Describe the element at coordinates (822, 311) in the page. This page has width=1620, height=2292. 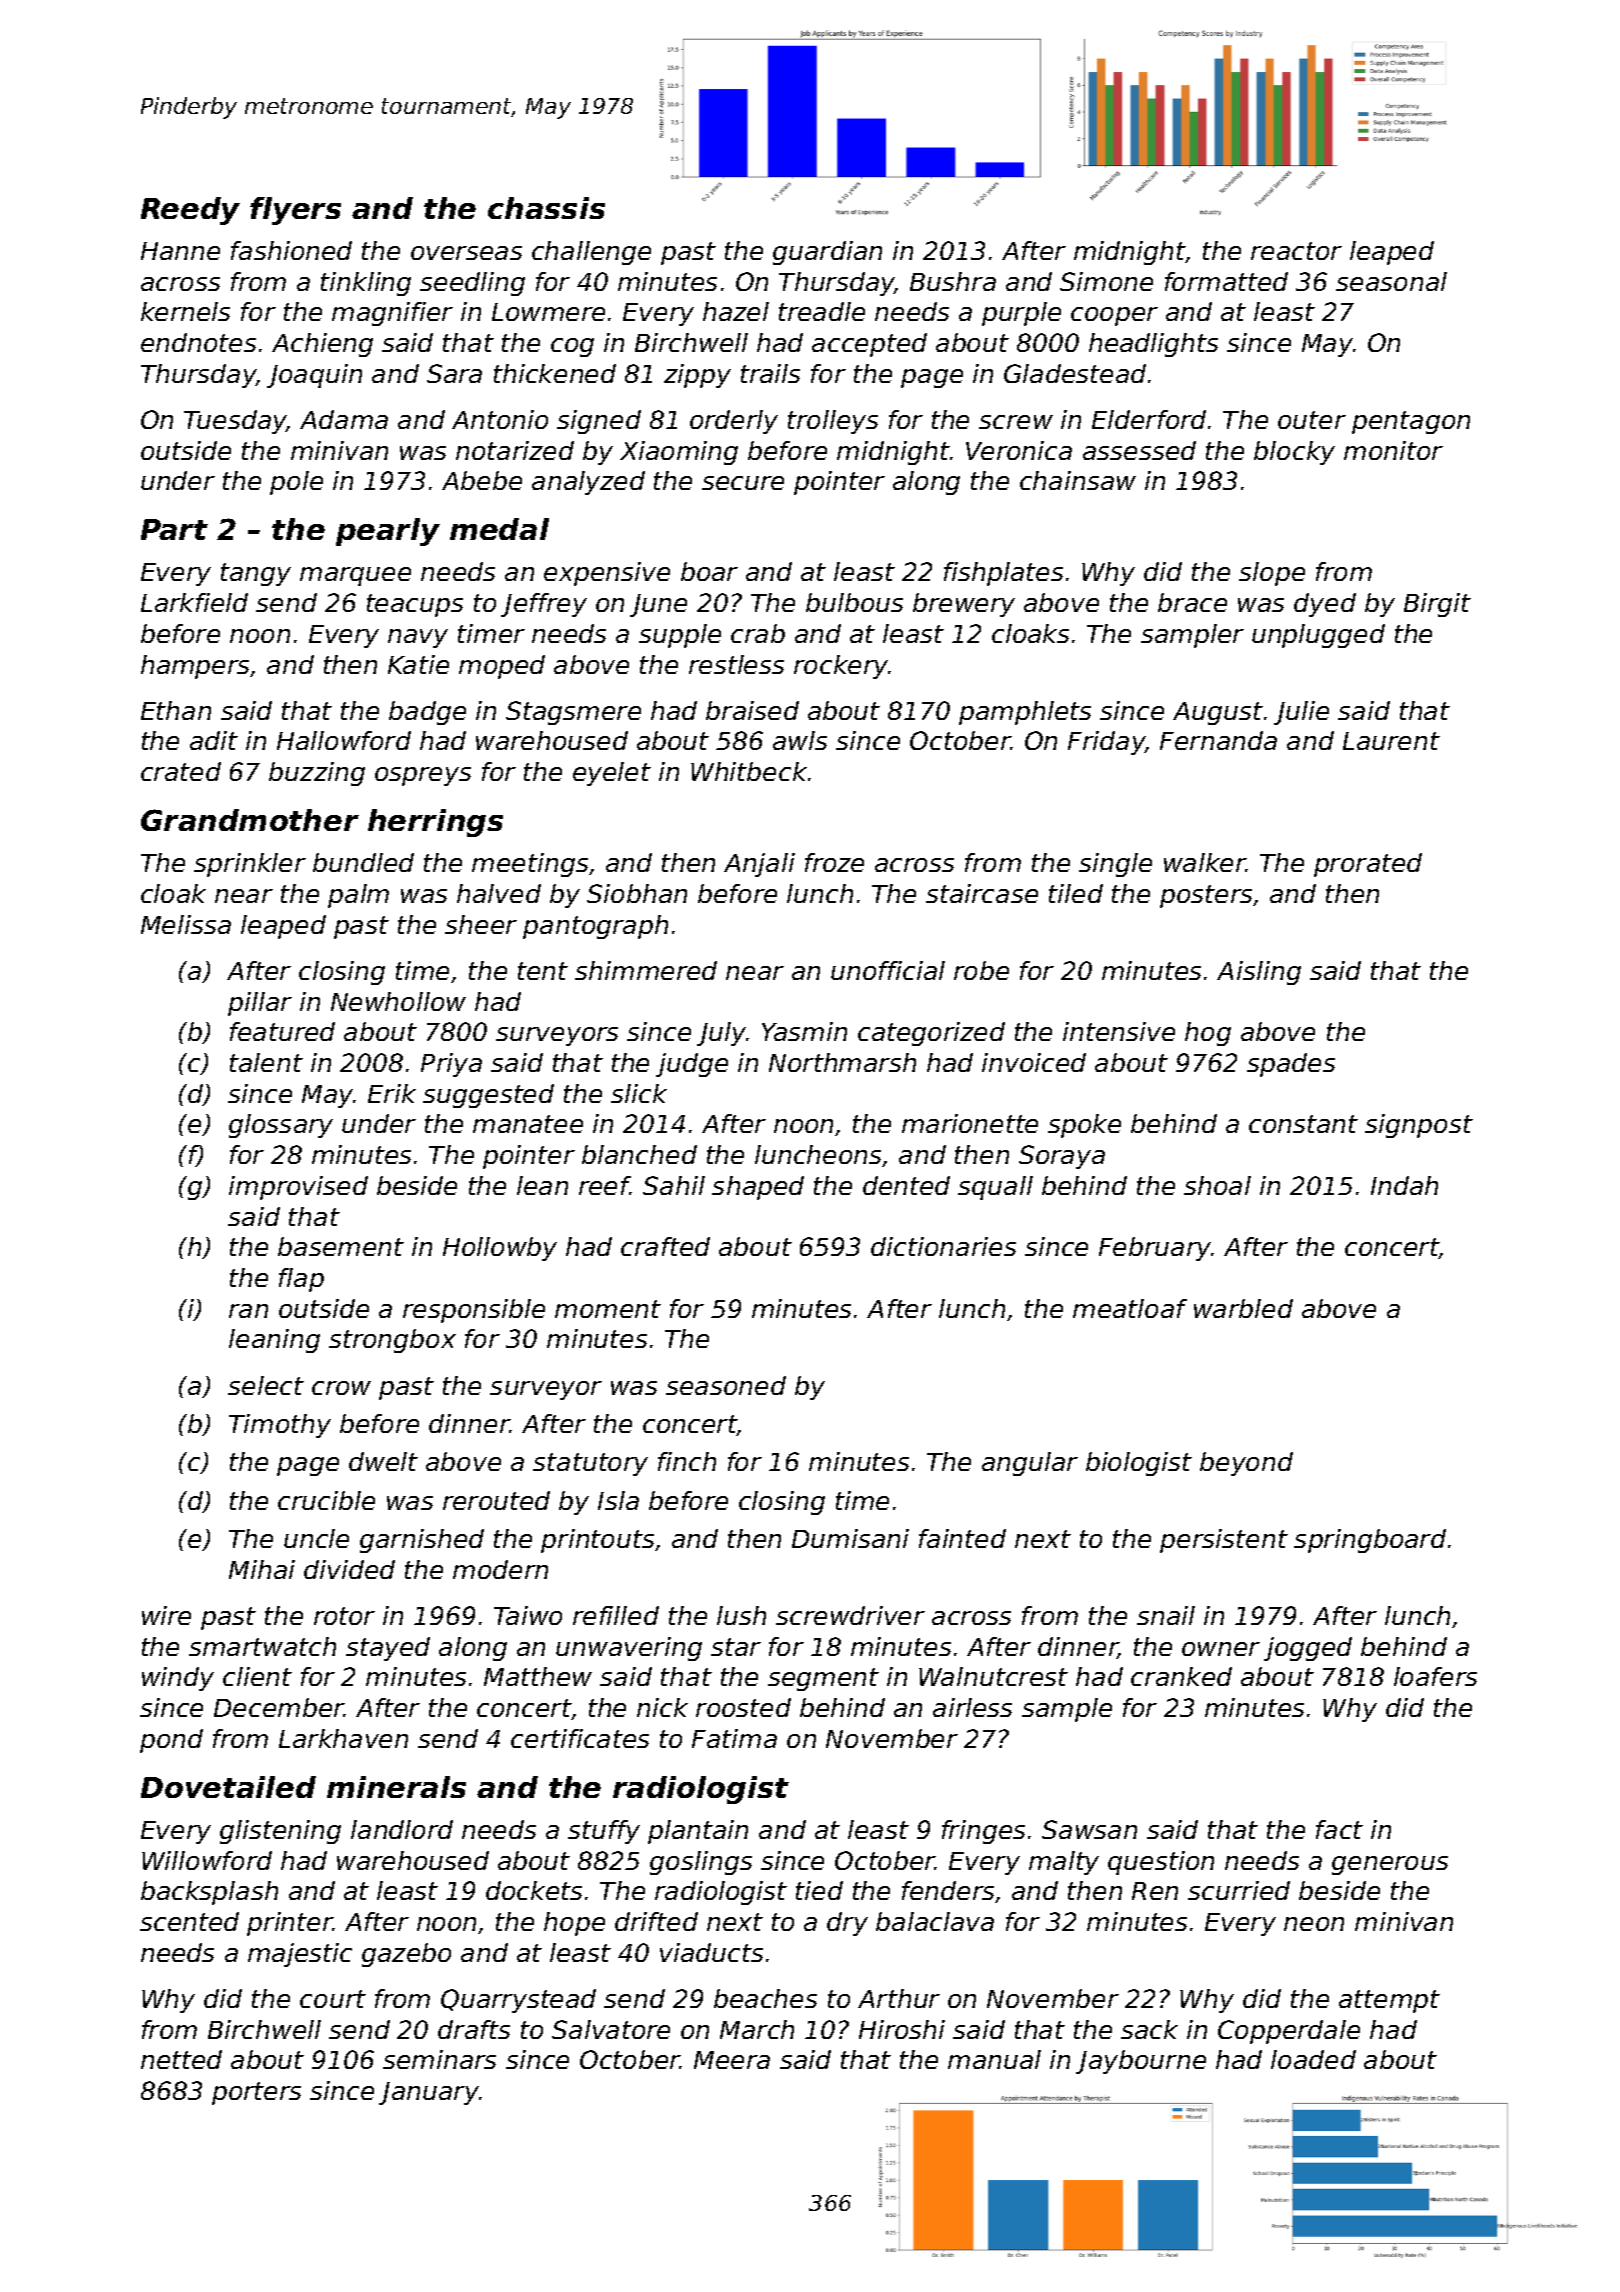
I see `treadle` at that location.
